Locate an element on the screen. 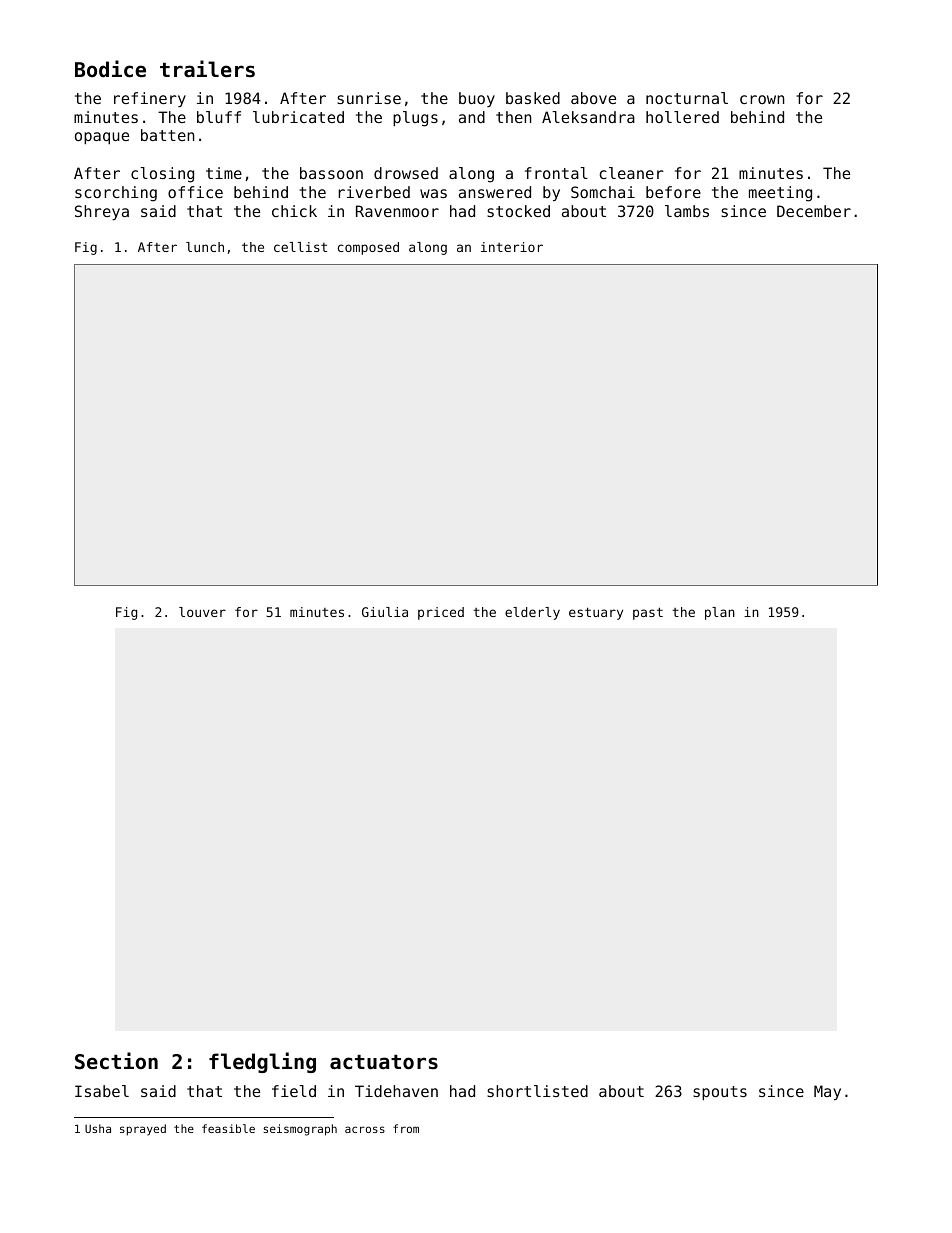 Image resolution: width=952 pixels, height=1233 pixels. Section is located at coordinates (116, 1061).
